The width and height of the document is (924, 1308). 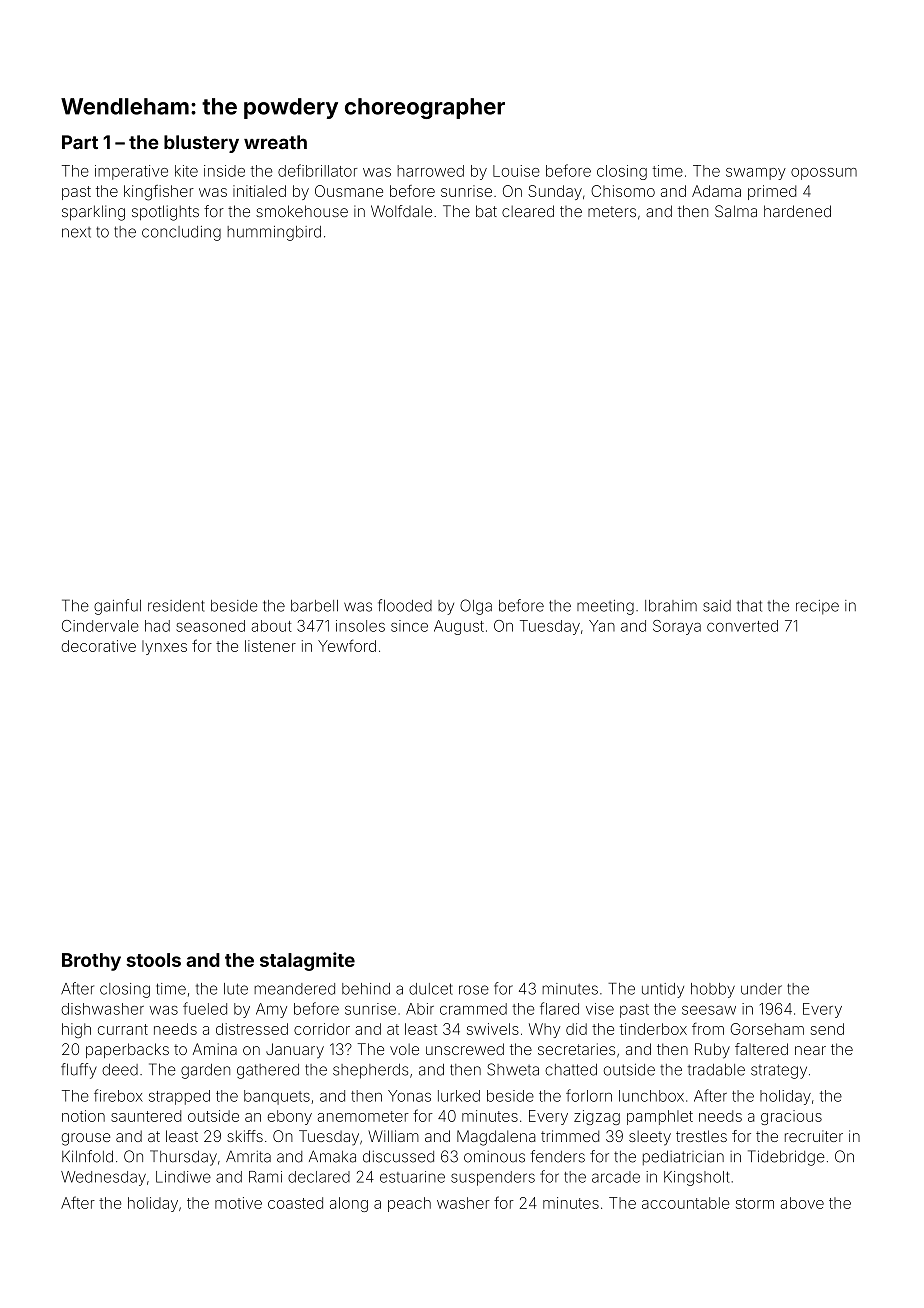 What do you see at coordinates (671, 606) in the document?
I see `Ibrahim` at bounding box center [671, 606].
